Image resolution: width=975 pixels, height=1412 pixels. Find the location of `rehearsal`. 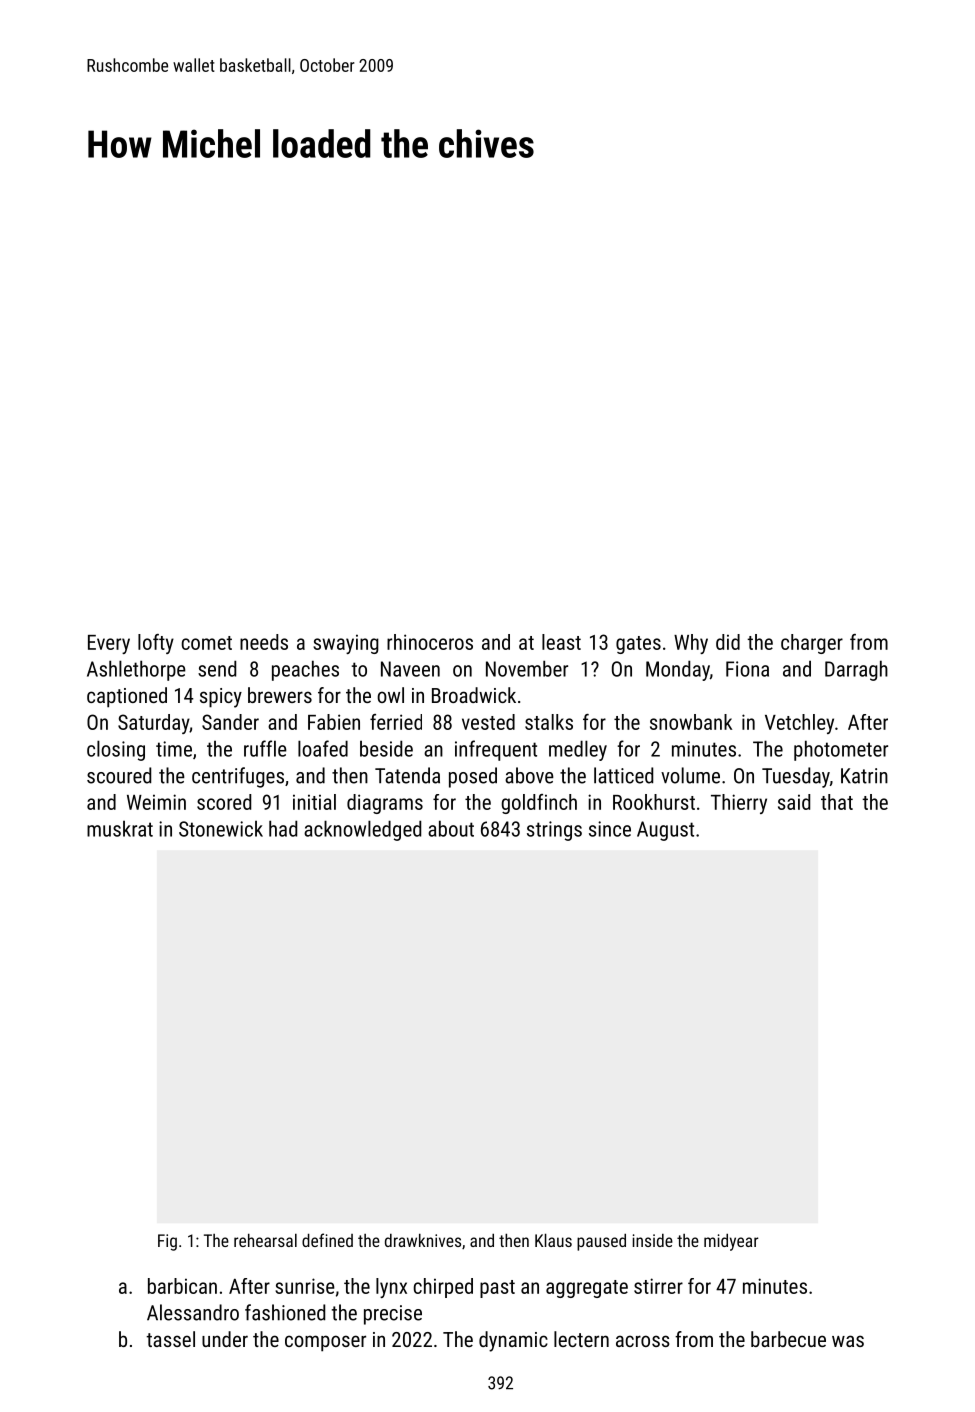

rehearsal is located at coordinates (265, 1240).
